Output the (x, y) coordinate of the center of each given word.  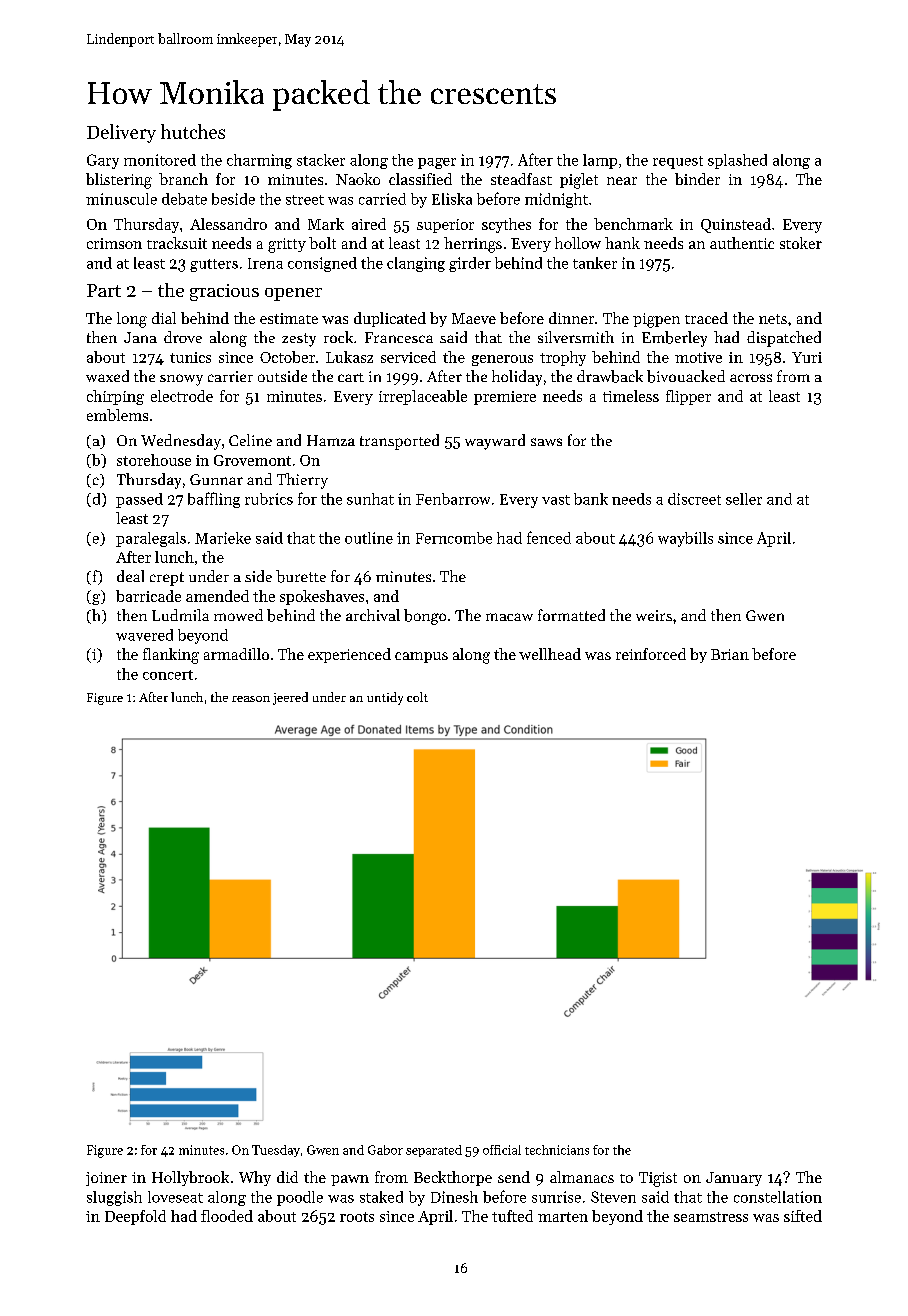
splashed (737, 161)
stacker (321, 160)
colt (417, 697)
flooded (227, 1216)
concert (168, 675)
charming (259, 161)
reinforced (651, 654)
